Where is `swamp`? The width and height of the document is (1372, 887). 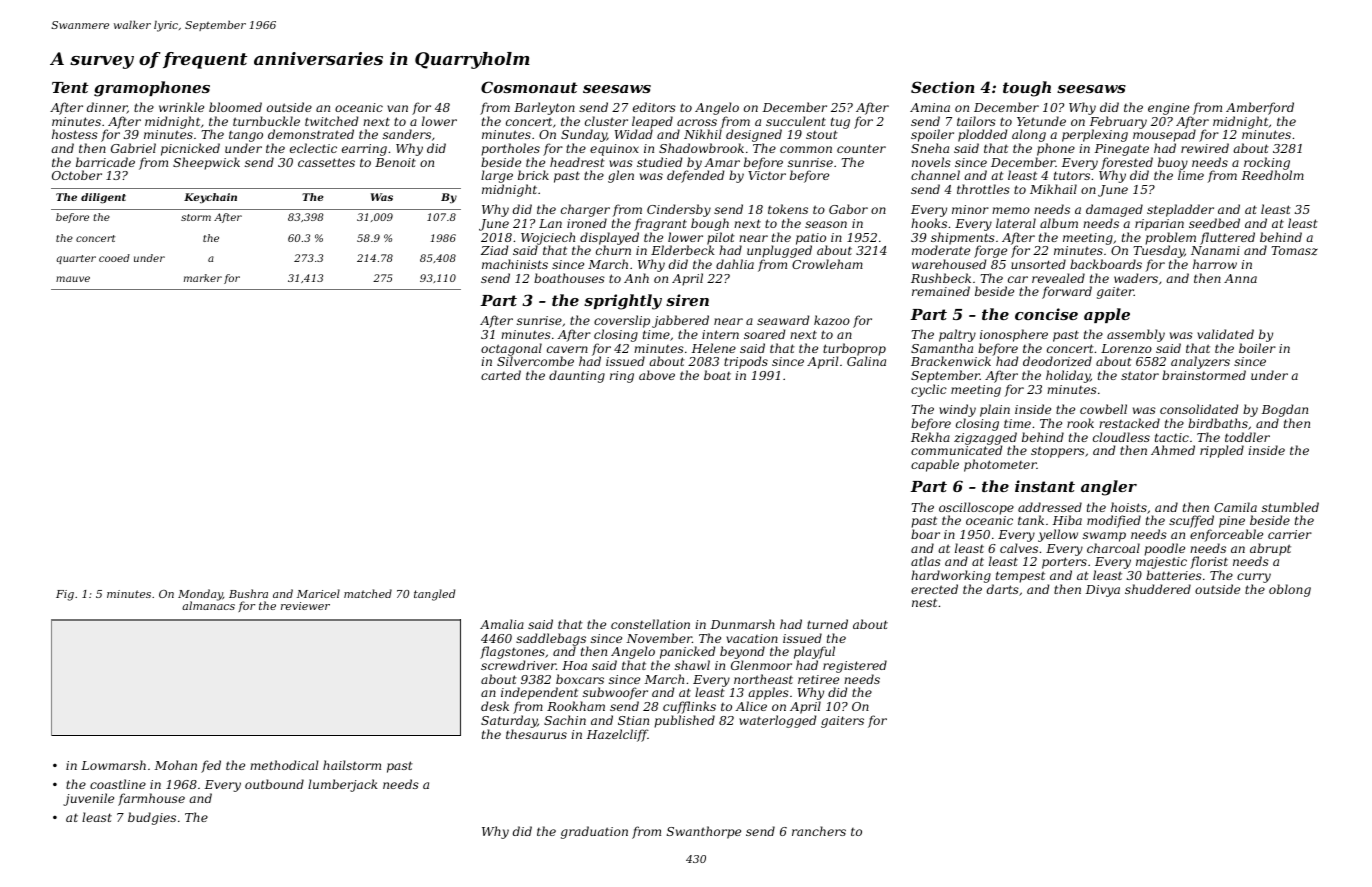 swamp is located at coordinates (1104, 537).
